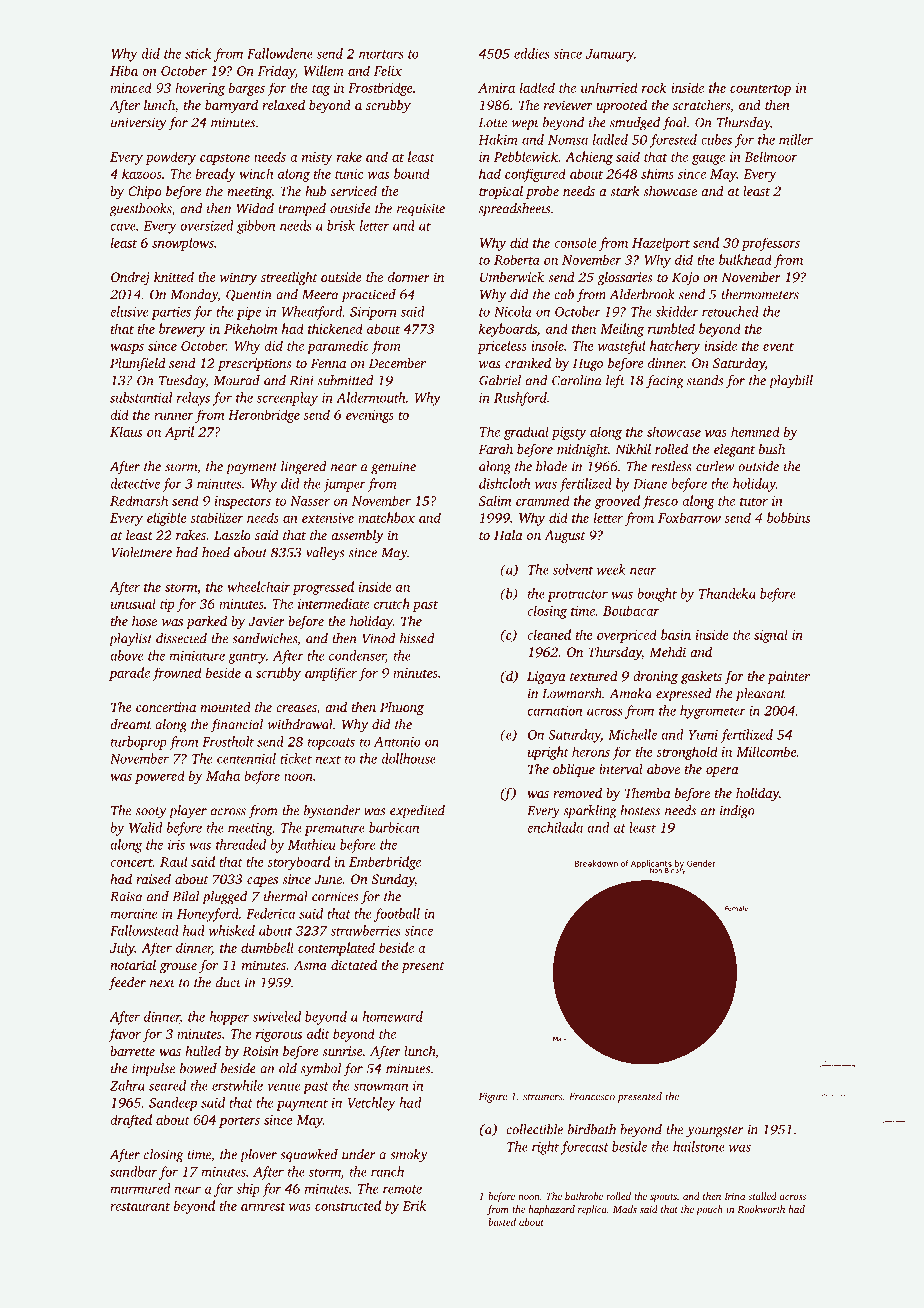 Image resolution: width=924 pixels, height=1308 pixels. What do you see at coordinates (417, 812) in the screenshot?
I see `expedited` at bounding box center [417, 812].
